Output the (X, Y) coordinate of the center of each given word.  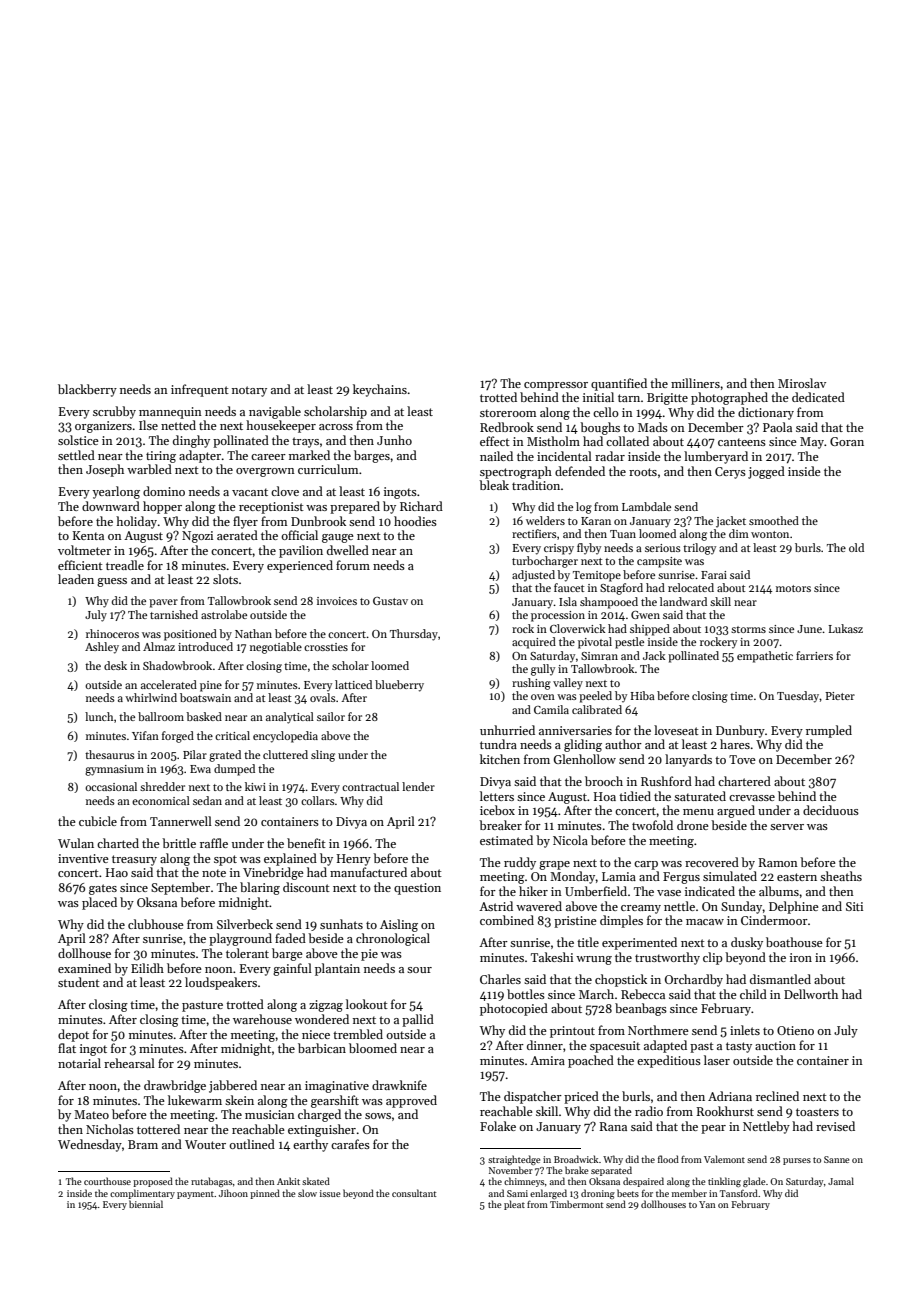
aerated (237, 535)
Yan (707, 1204)
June (809, 629)
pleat (514, 1205)
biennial (146, 1204)
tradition (536, 485)
